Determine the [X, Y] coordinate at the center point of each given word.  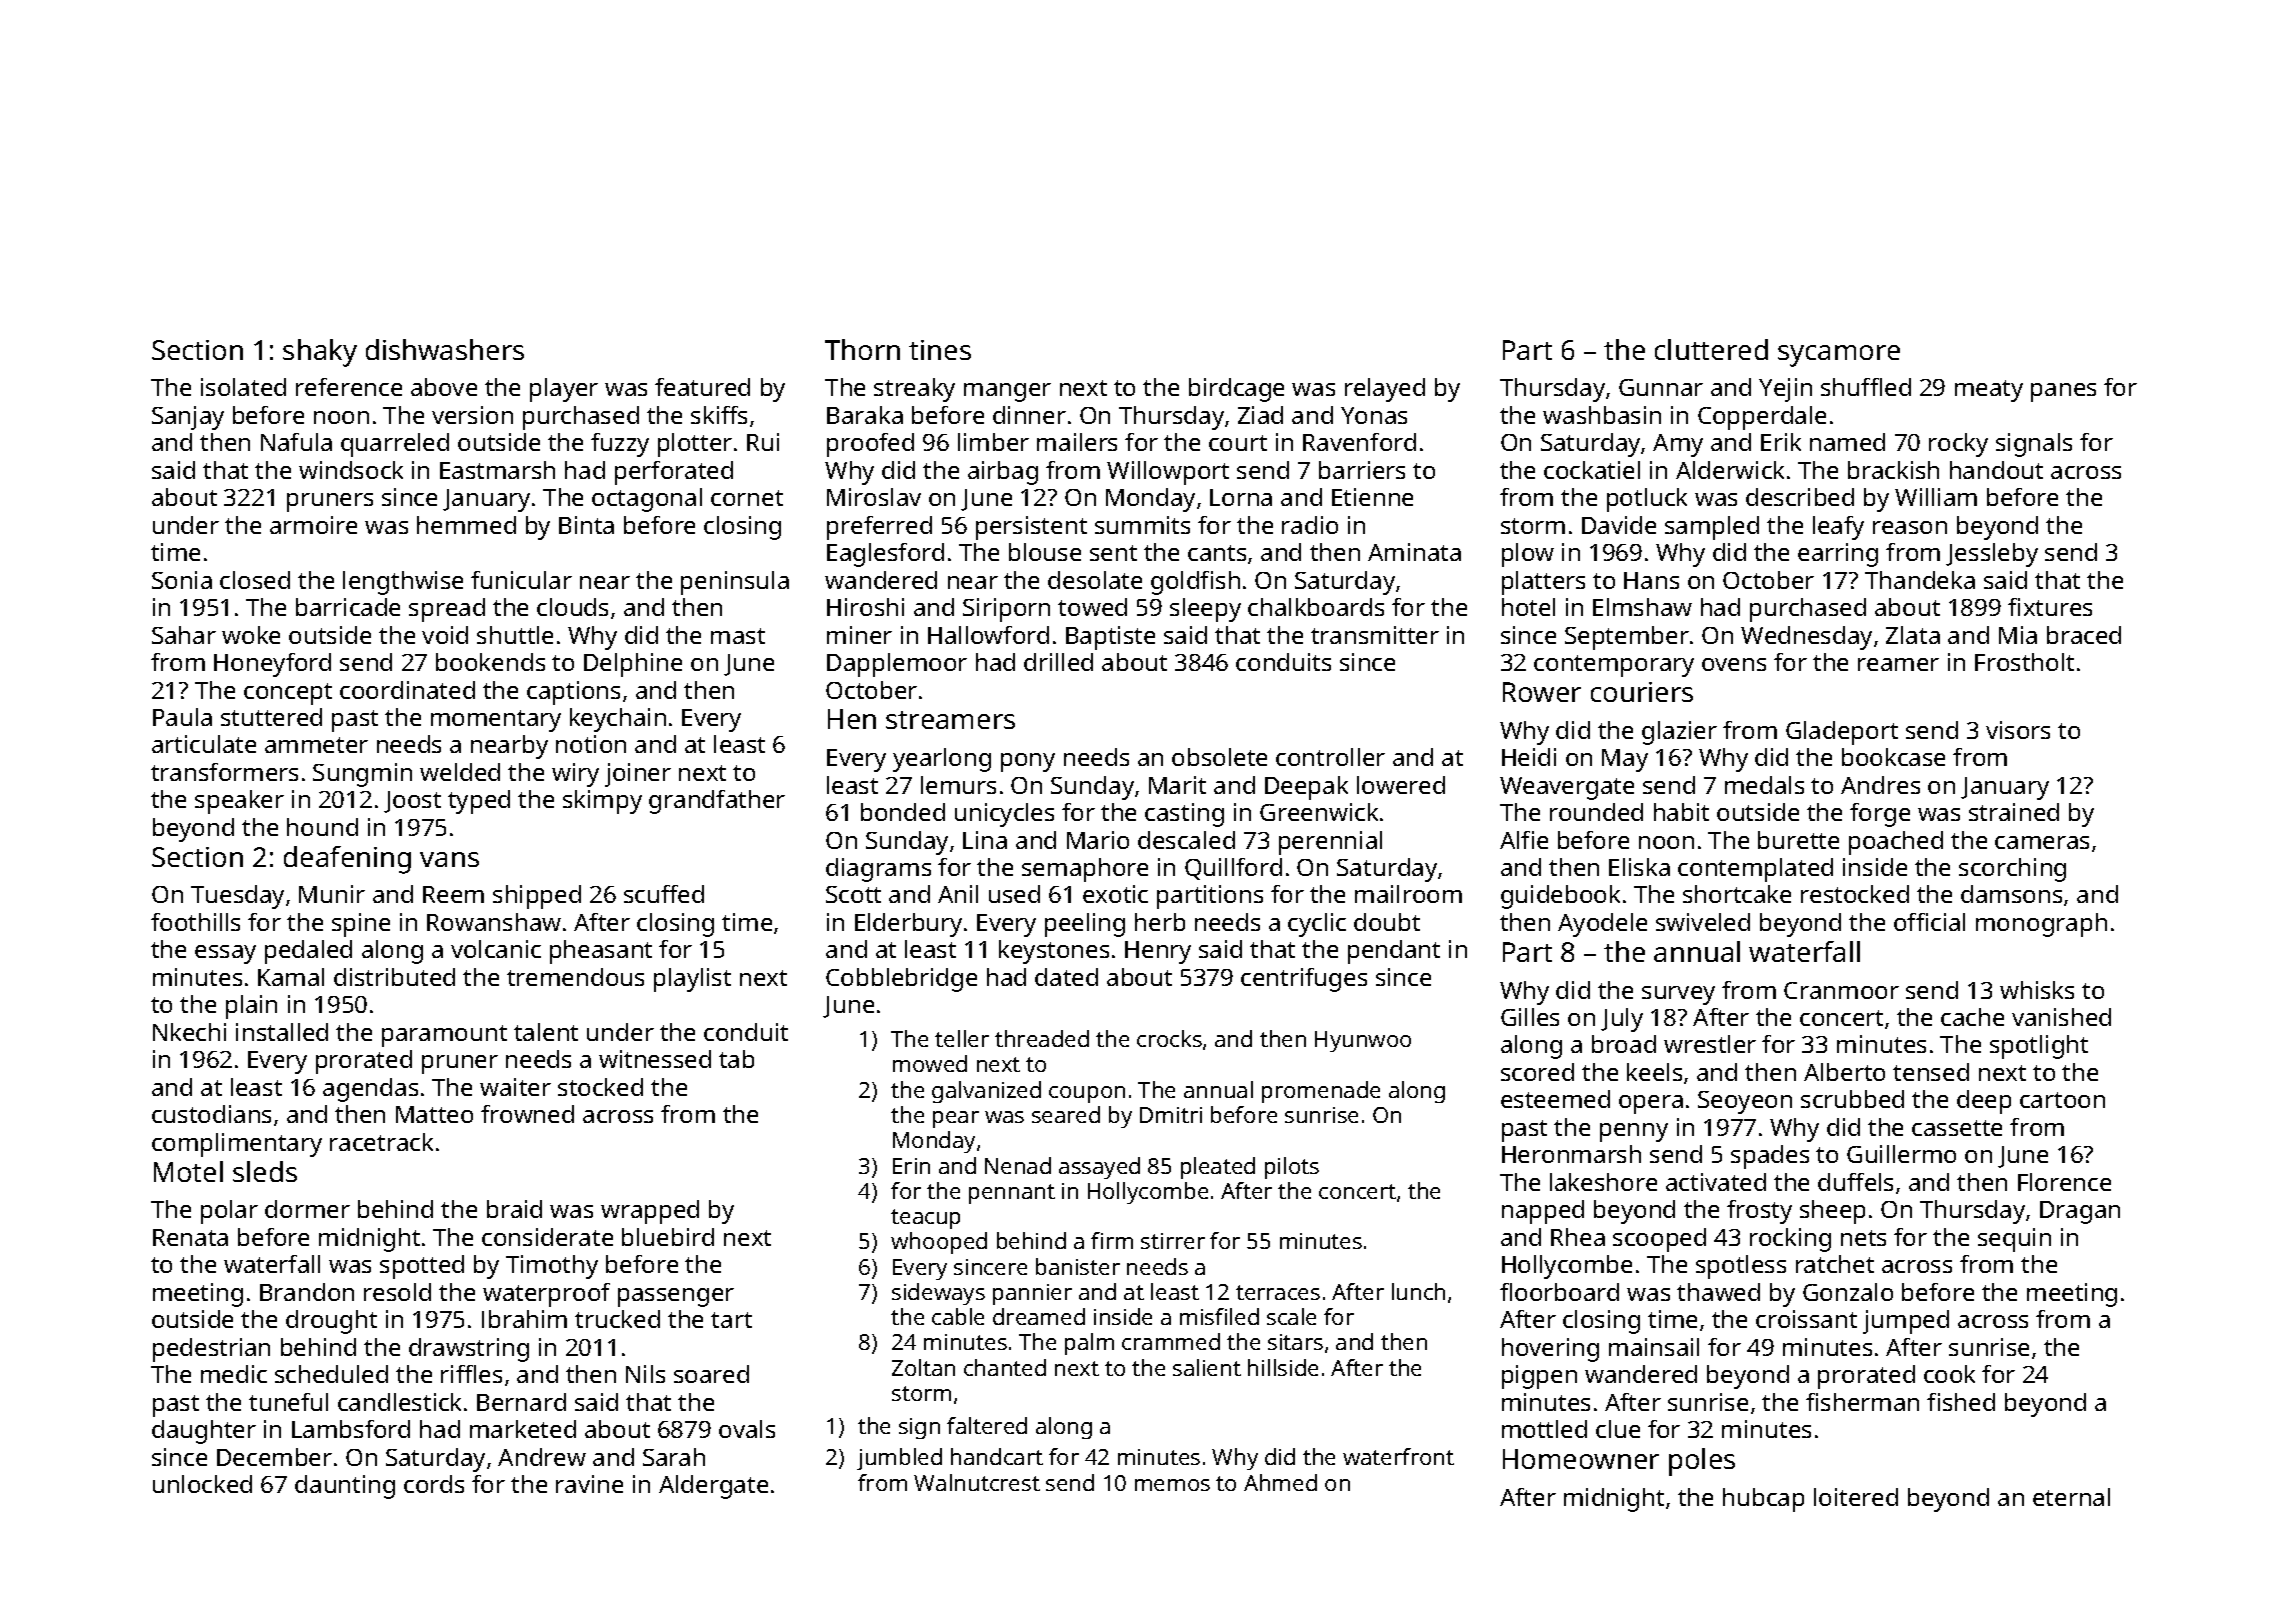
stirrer [1173, 1241]
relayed [1385, 390]
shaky [320, 353]
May [1625, 760]
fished [1961, 1402]
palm [1089, 1344]
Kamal [291, 977]
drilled [1058, 662]
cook [1949, 1374]
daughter [204, 1432]
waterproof [546, 1295]
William [1936, 497]
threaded [1042, 1038]
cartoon [2062, 1100]
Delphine [633, 665]
